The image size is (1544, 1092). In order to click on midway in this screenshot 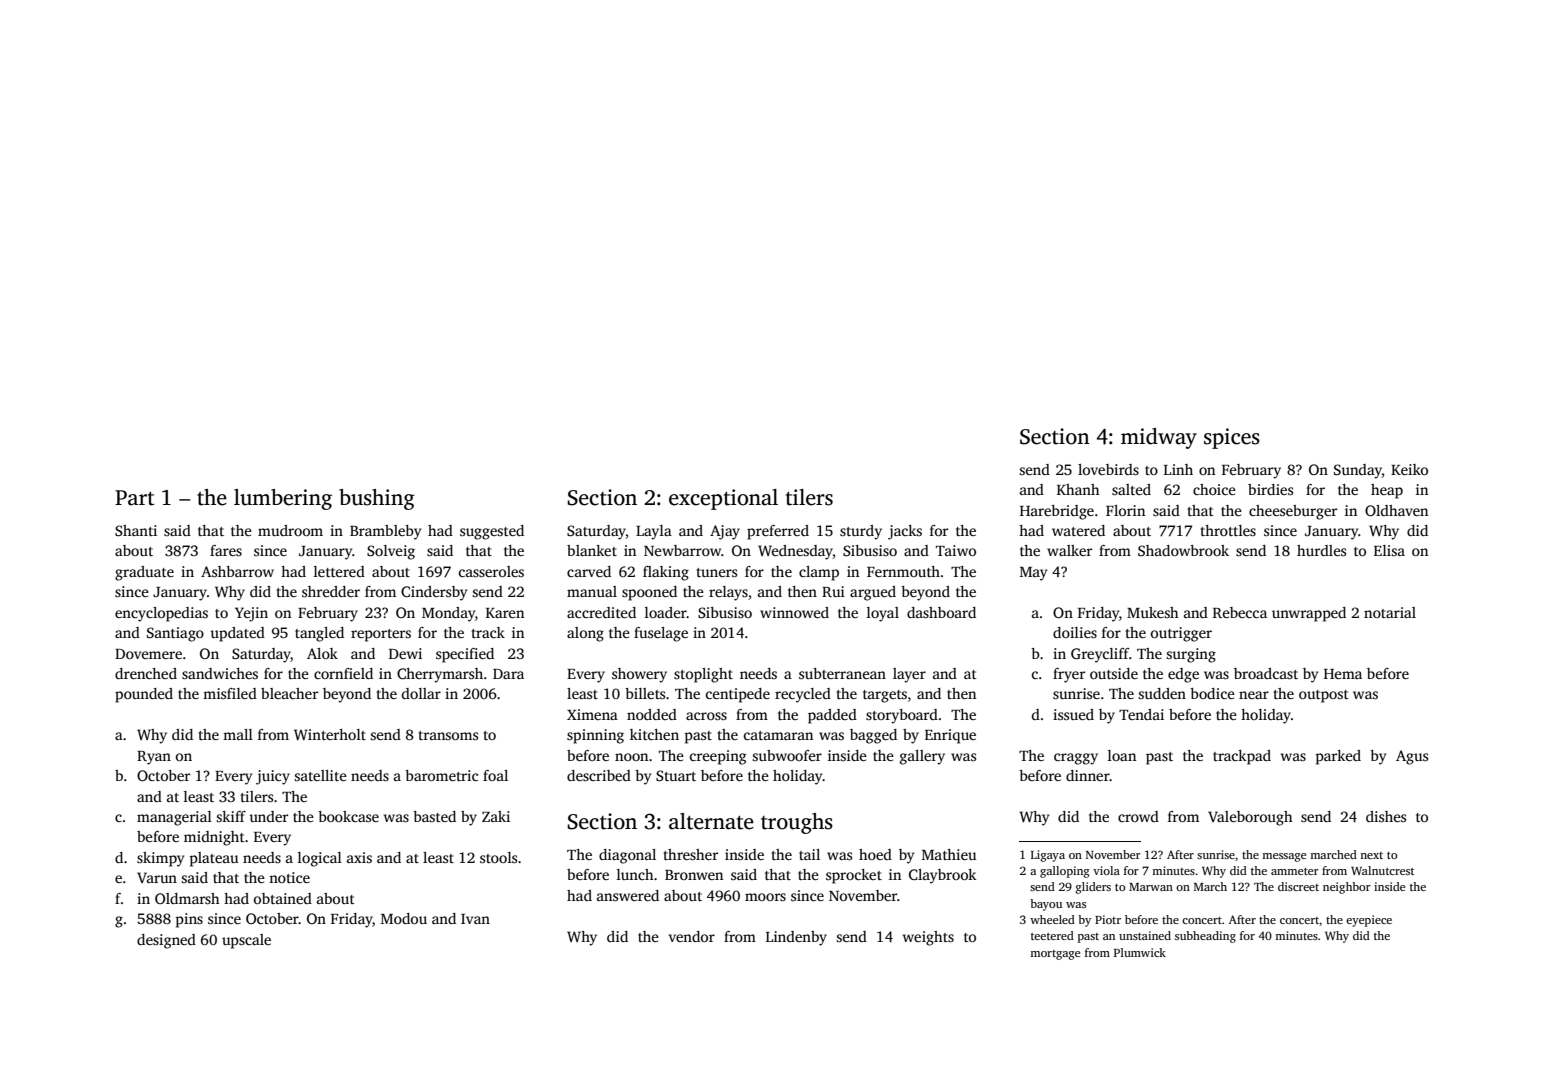, I will do `click(1159, 438)`.
